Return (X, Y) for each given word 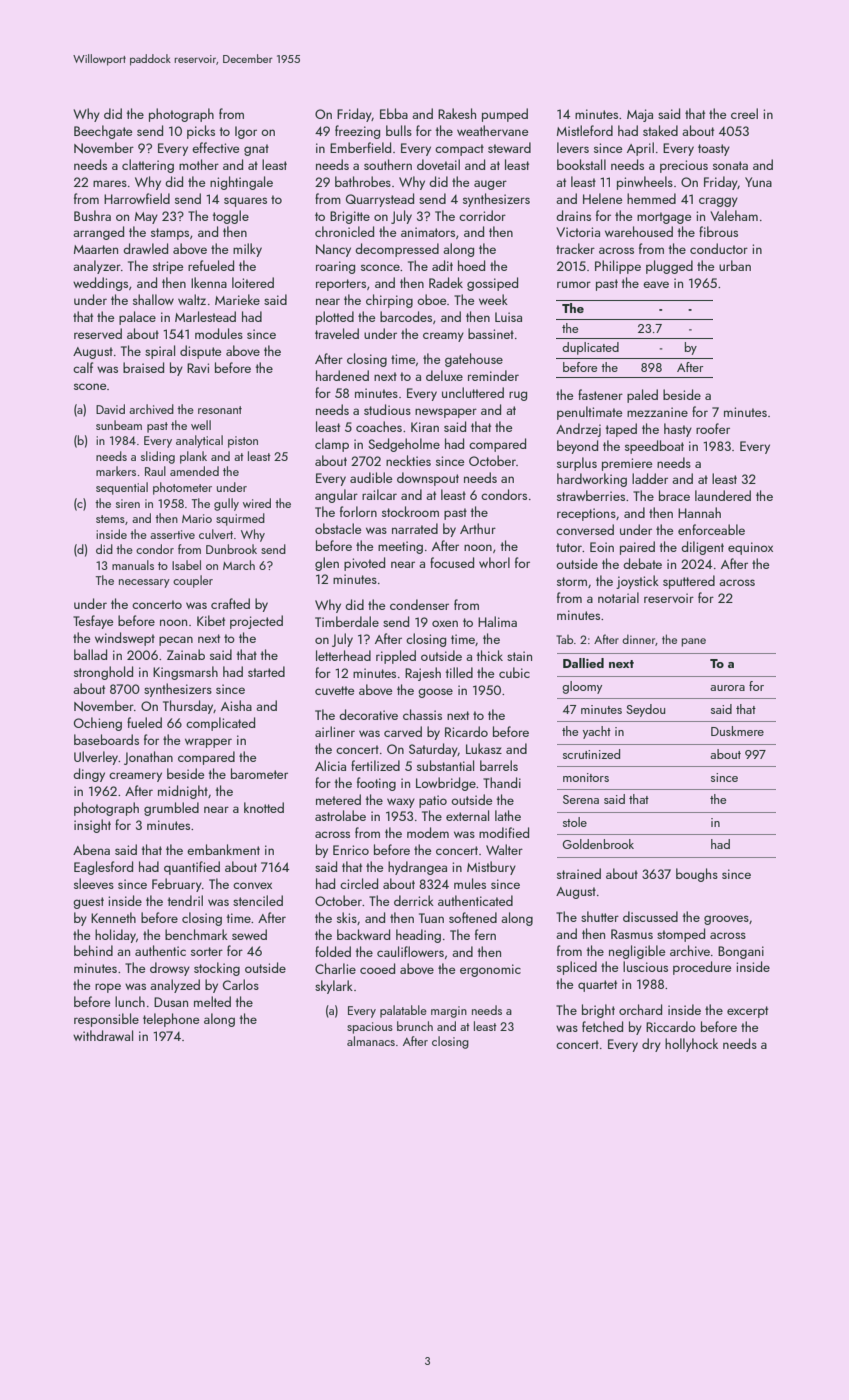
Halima (497, 621)
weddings (100, 284)
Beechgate (103, 132)
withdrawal (103, 1035)
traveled (337, 333)
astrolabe (340, 815)
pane (693, 642)
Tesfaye (93, 622)
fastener (600, 394)
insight (92, 826)
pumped (505, 115)
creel (744, 113)
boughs (697, 875)
